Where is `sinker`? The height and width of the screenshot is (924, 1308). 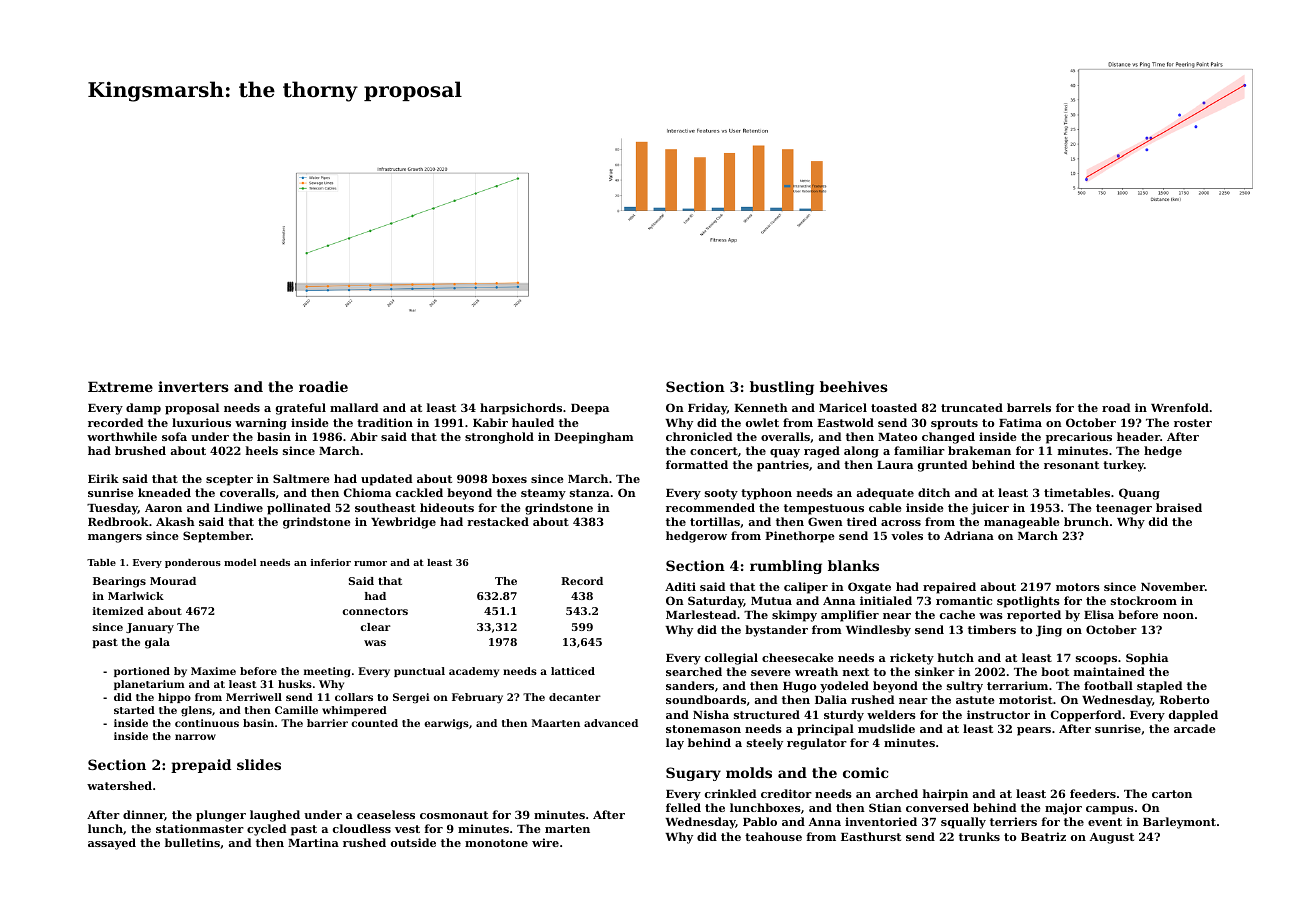 sinker is located at coordinates (935, 671).
